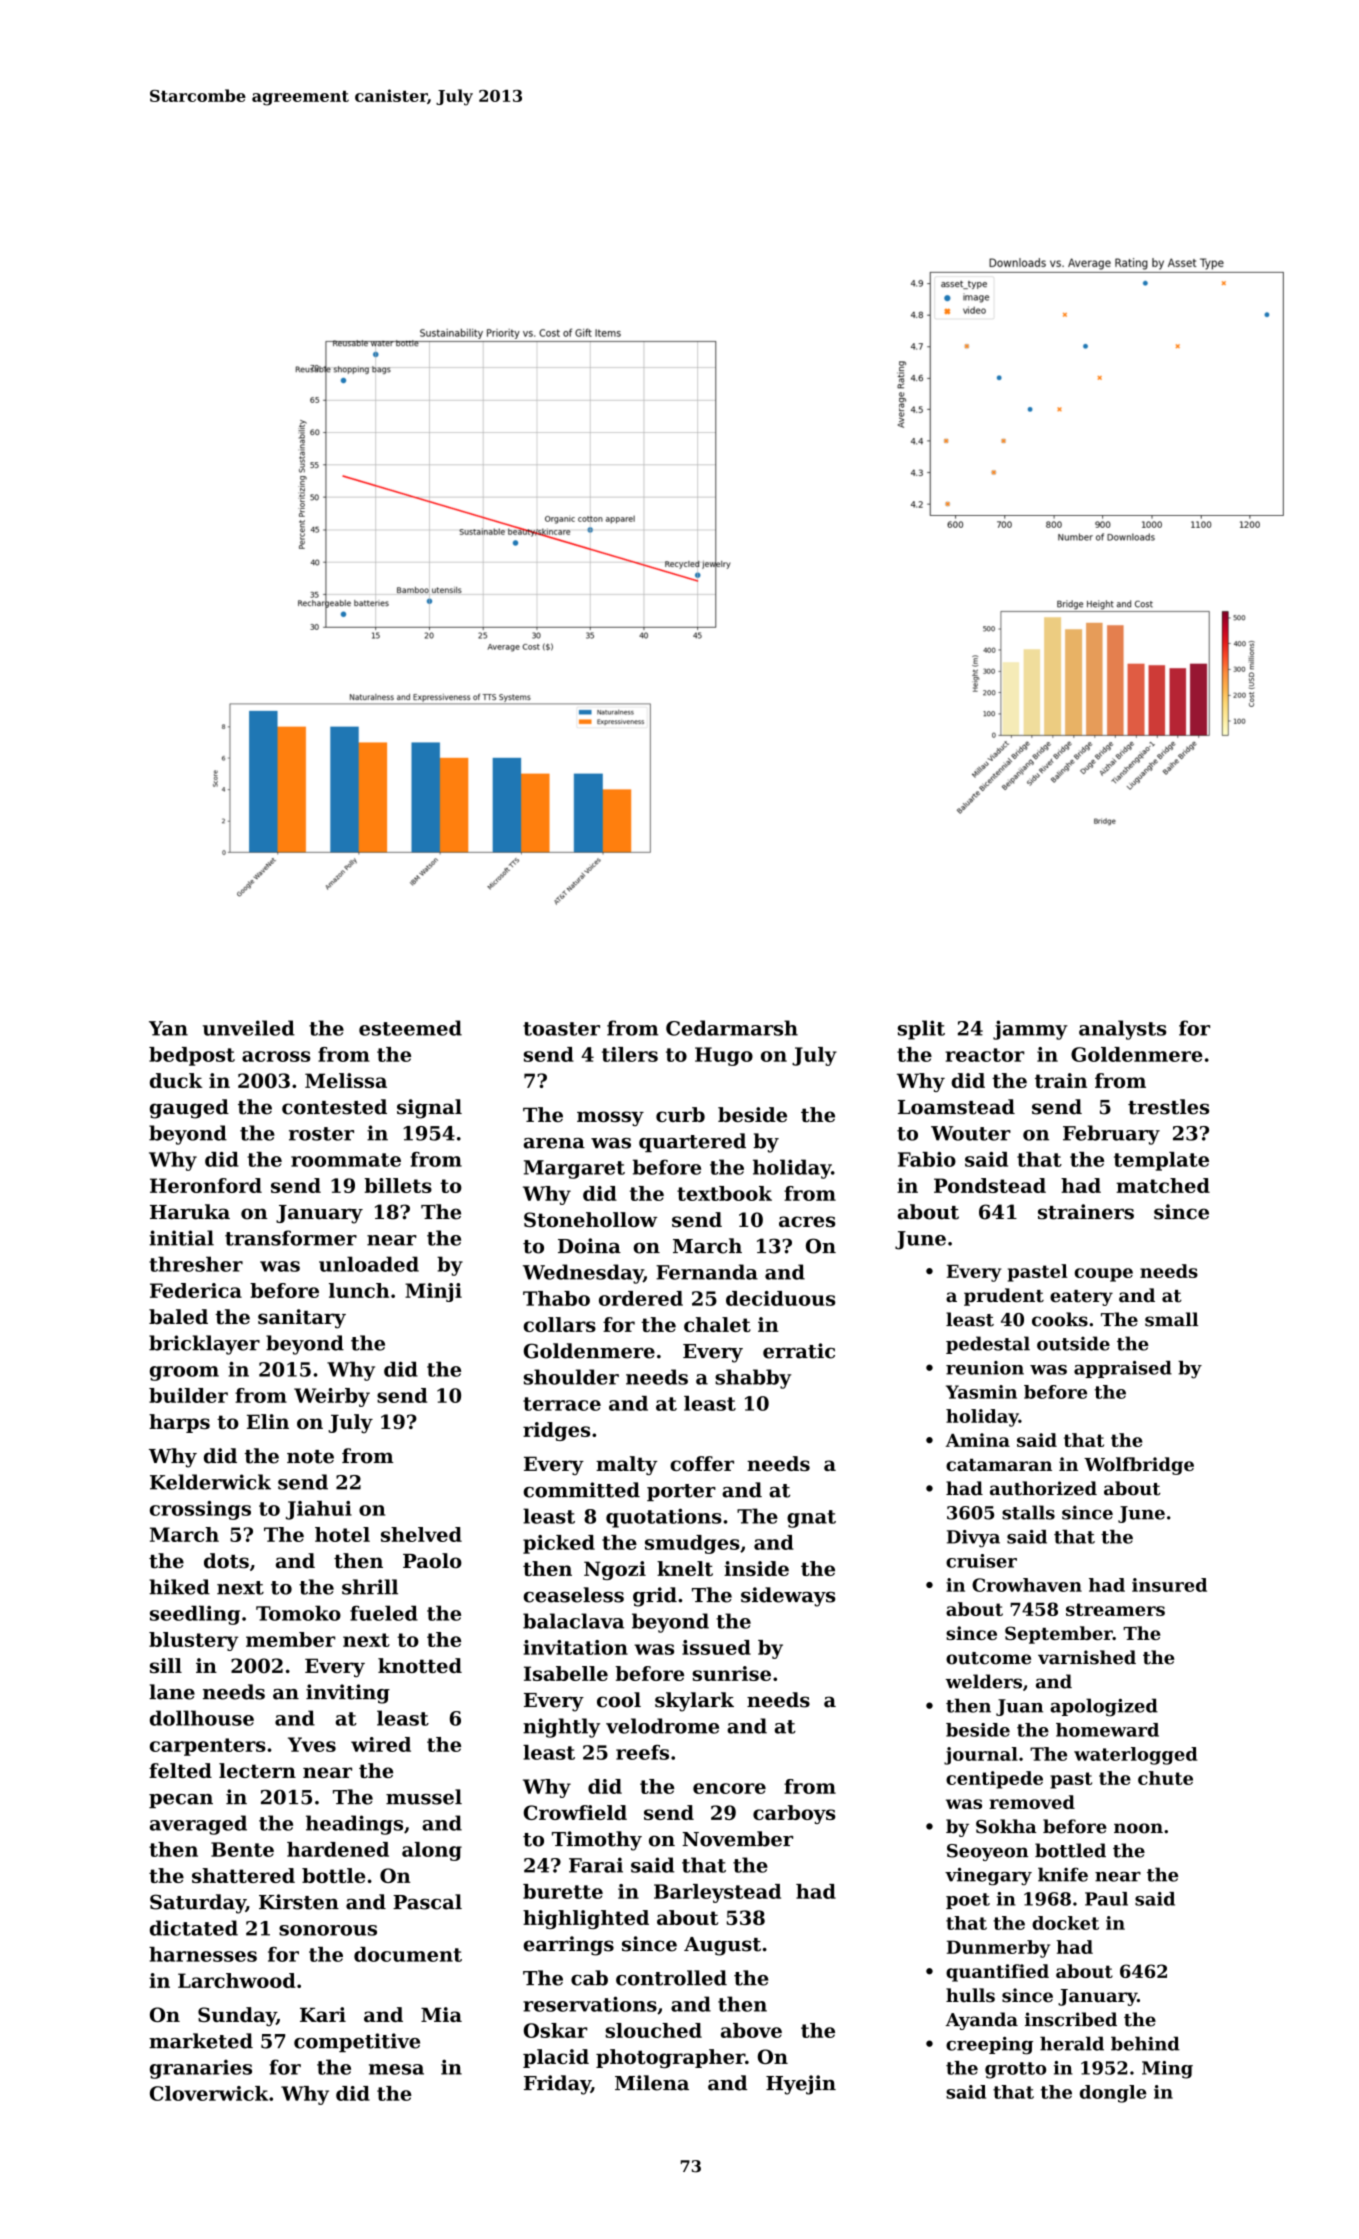  What do you see at coordinates (801, 2085) in the page?
I see `Hyejin` at bounding box center [801, 2085].
